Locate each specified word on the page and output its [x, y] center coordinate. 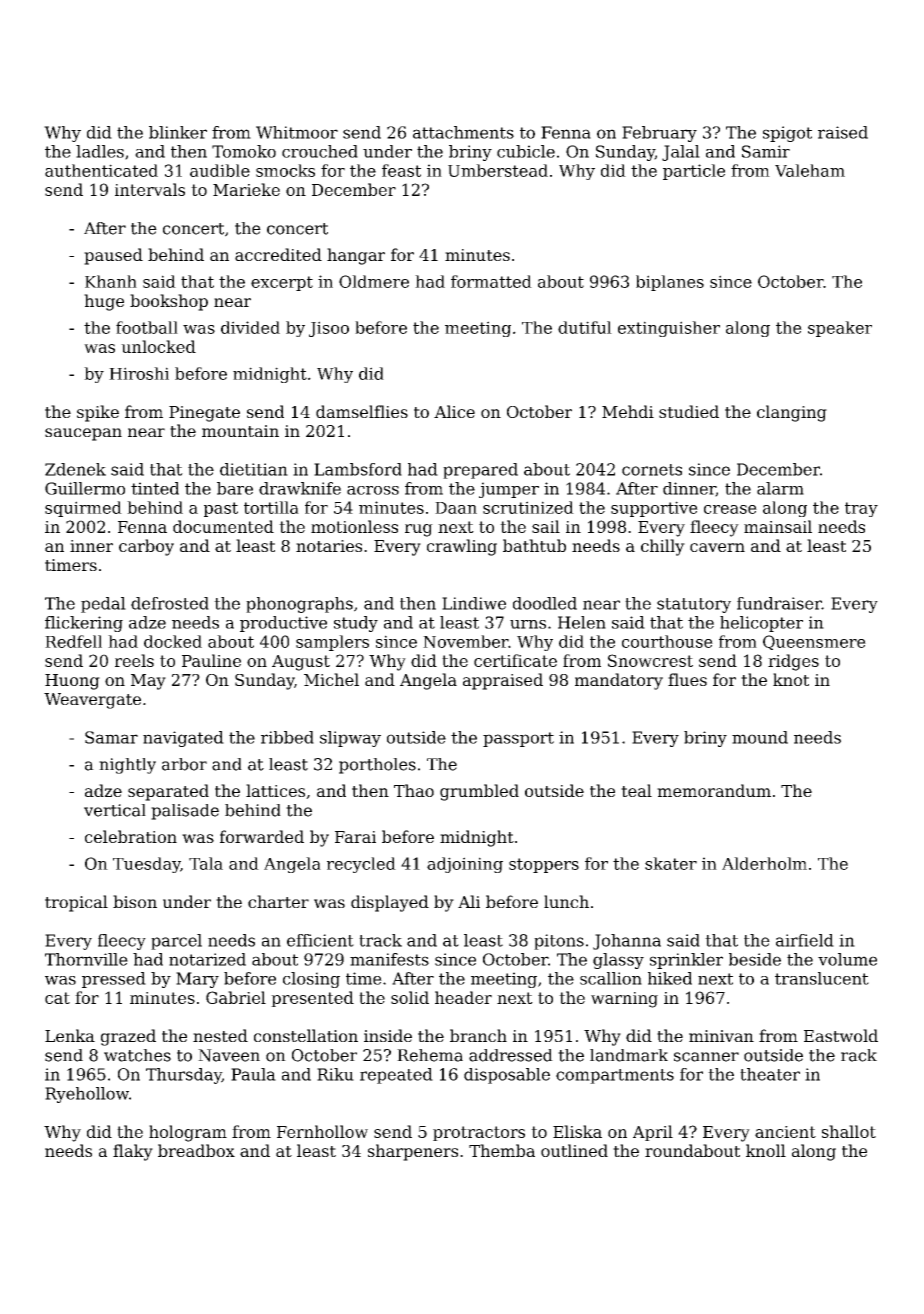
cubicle [526, 151]
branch [478, 1035]
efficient [320, 940]
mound [760, 737]
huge [104, 302]
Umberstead [498, 170]
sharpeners [413, 1152]
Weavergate [92, 701]
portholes [377, 766]
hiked [670, 978]
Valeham [810, 170]
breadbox [196, 1150]
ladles [100, 151]
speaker [840, 329]
